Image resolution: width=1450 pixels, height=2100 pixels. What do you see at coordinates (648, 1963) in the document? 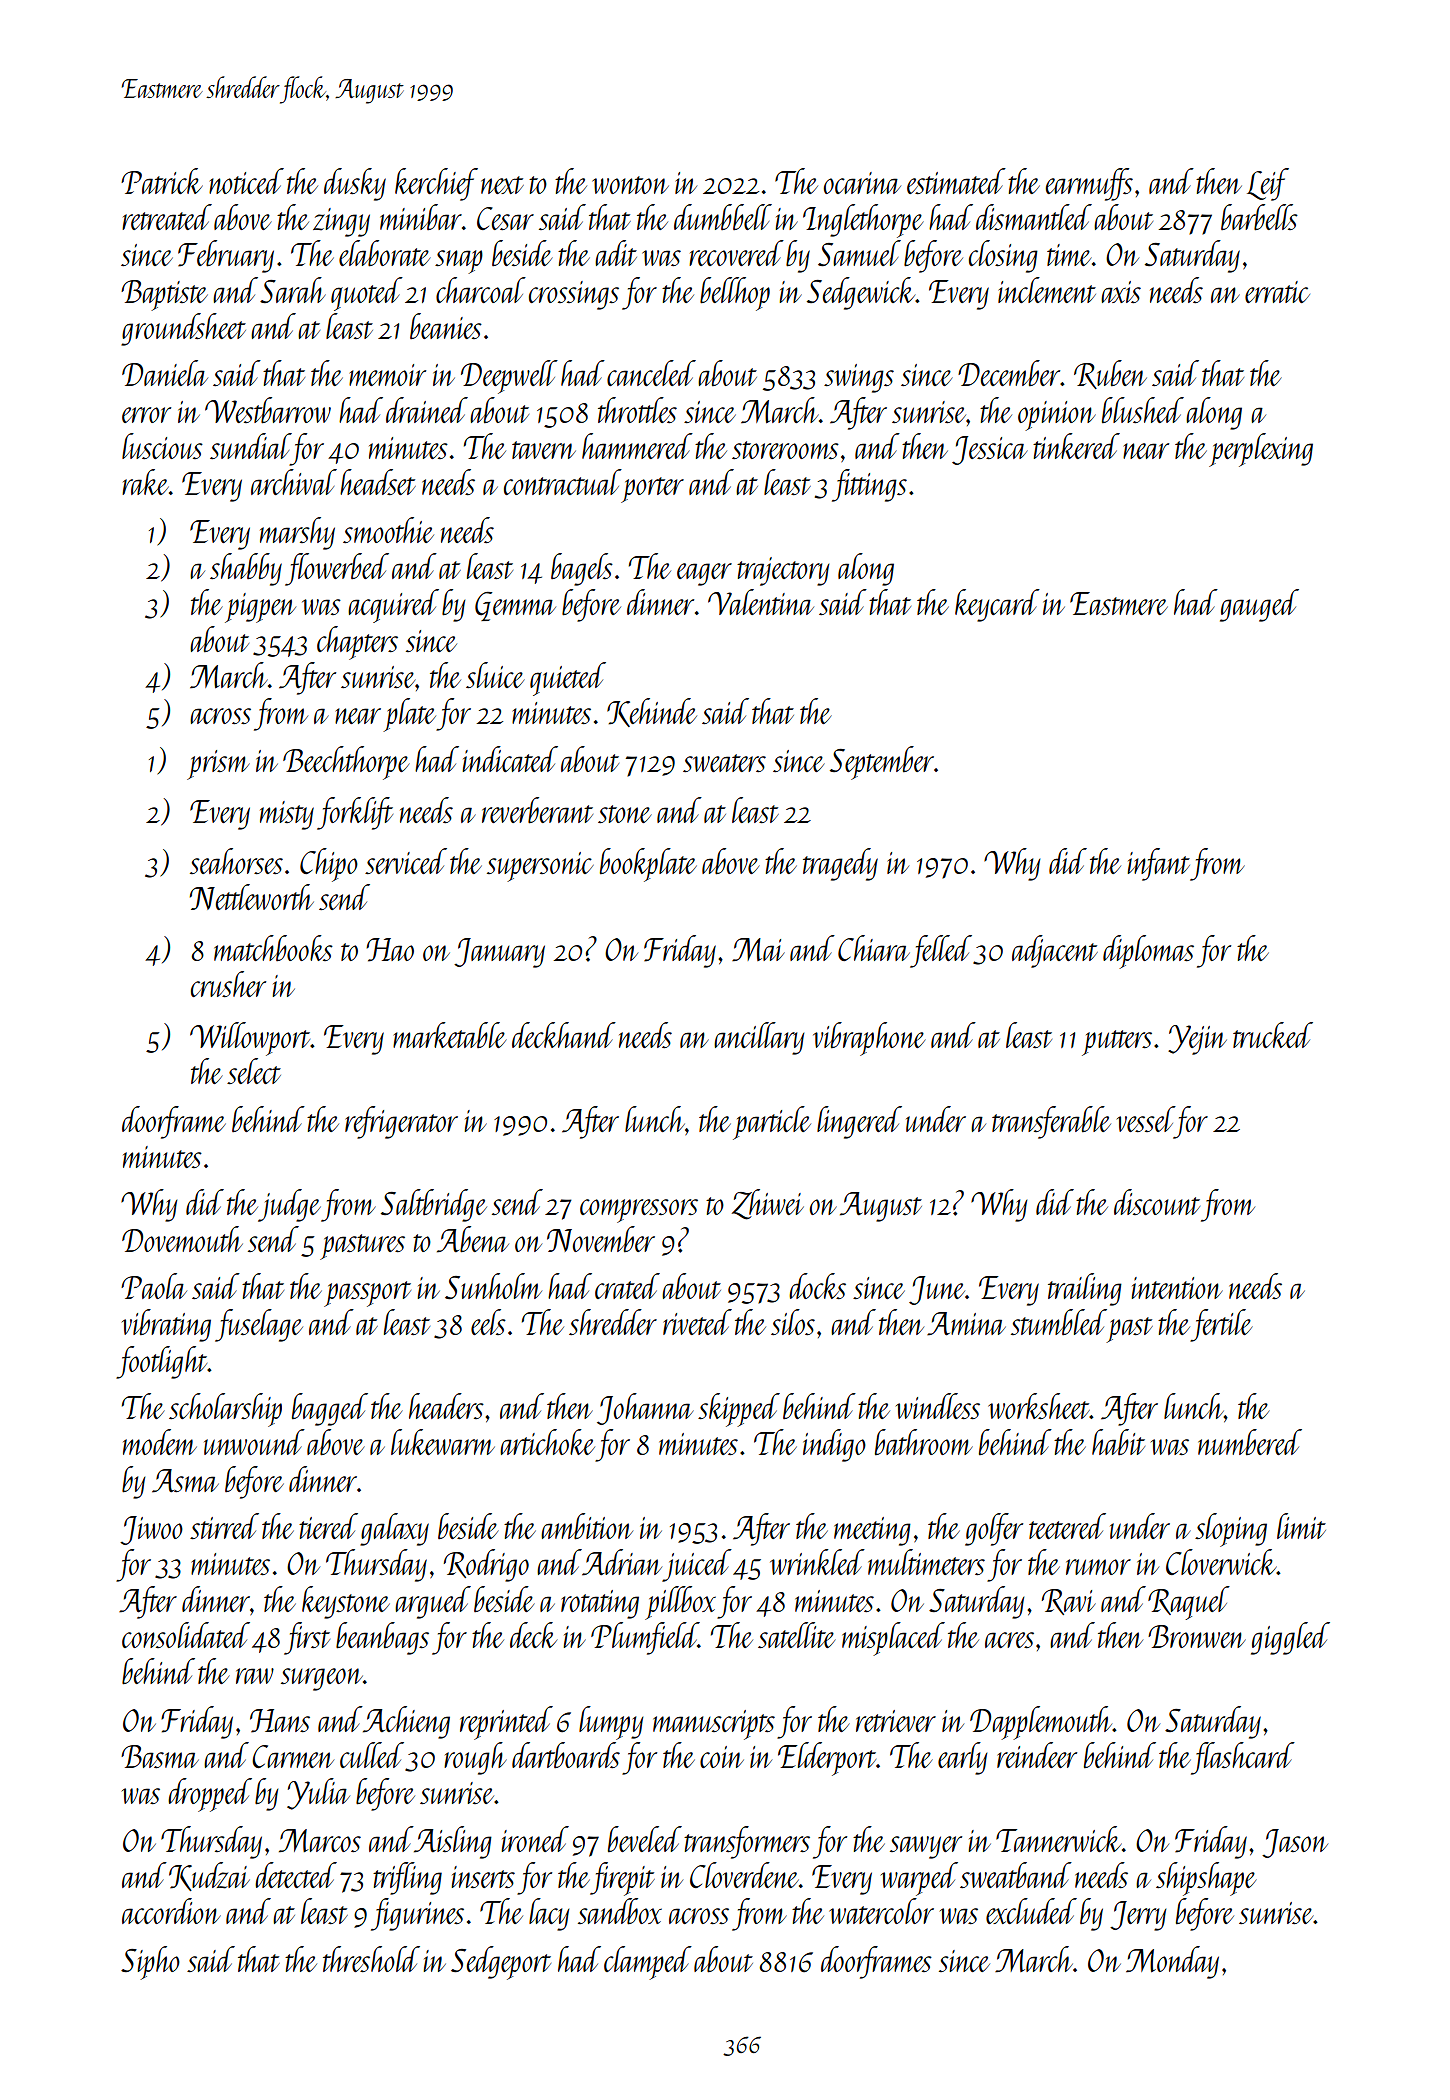
I see `clamped` at bounding box center [648, 1963].
